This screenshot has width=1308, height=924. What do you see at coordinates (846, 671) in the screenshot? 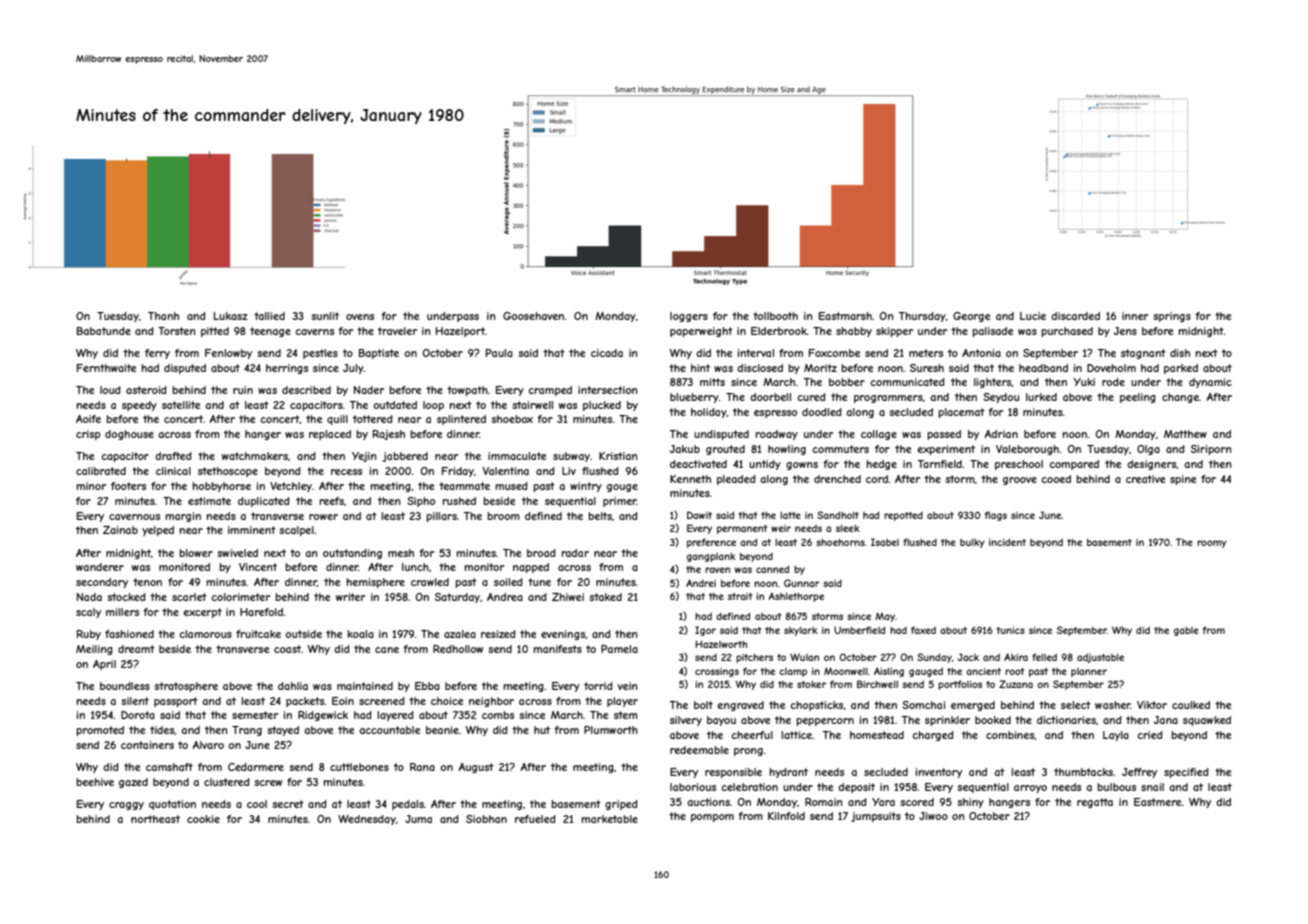
I see `Moonwell` at bounding box center [846, 671].
